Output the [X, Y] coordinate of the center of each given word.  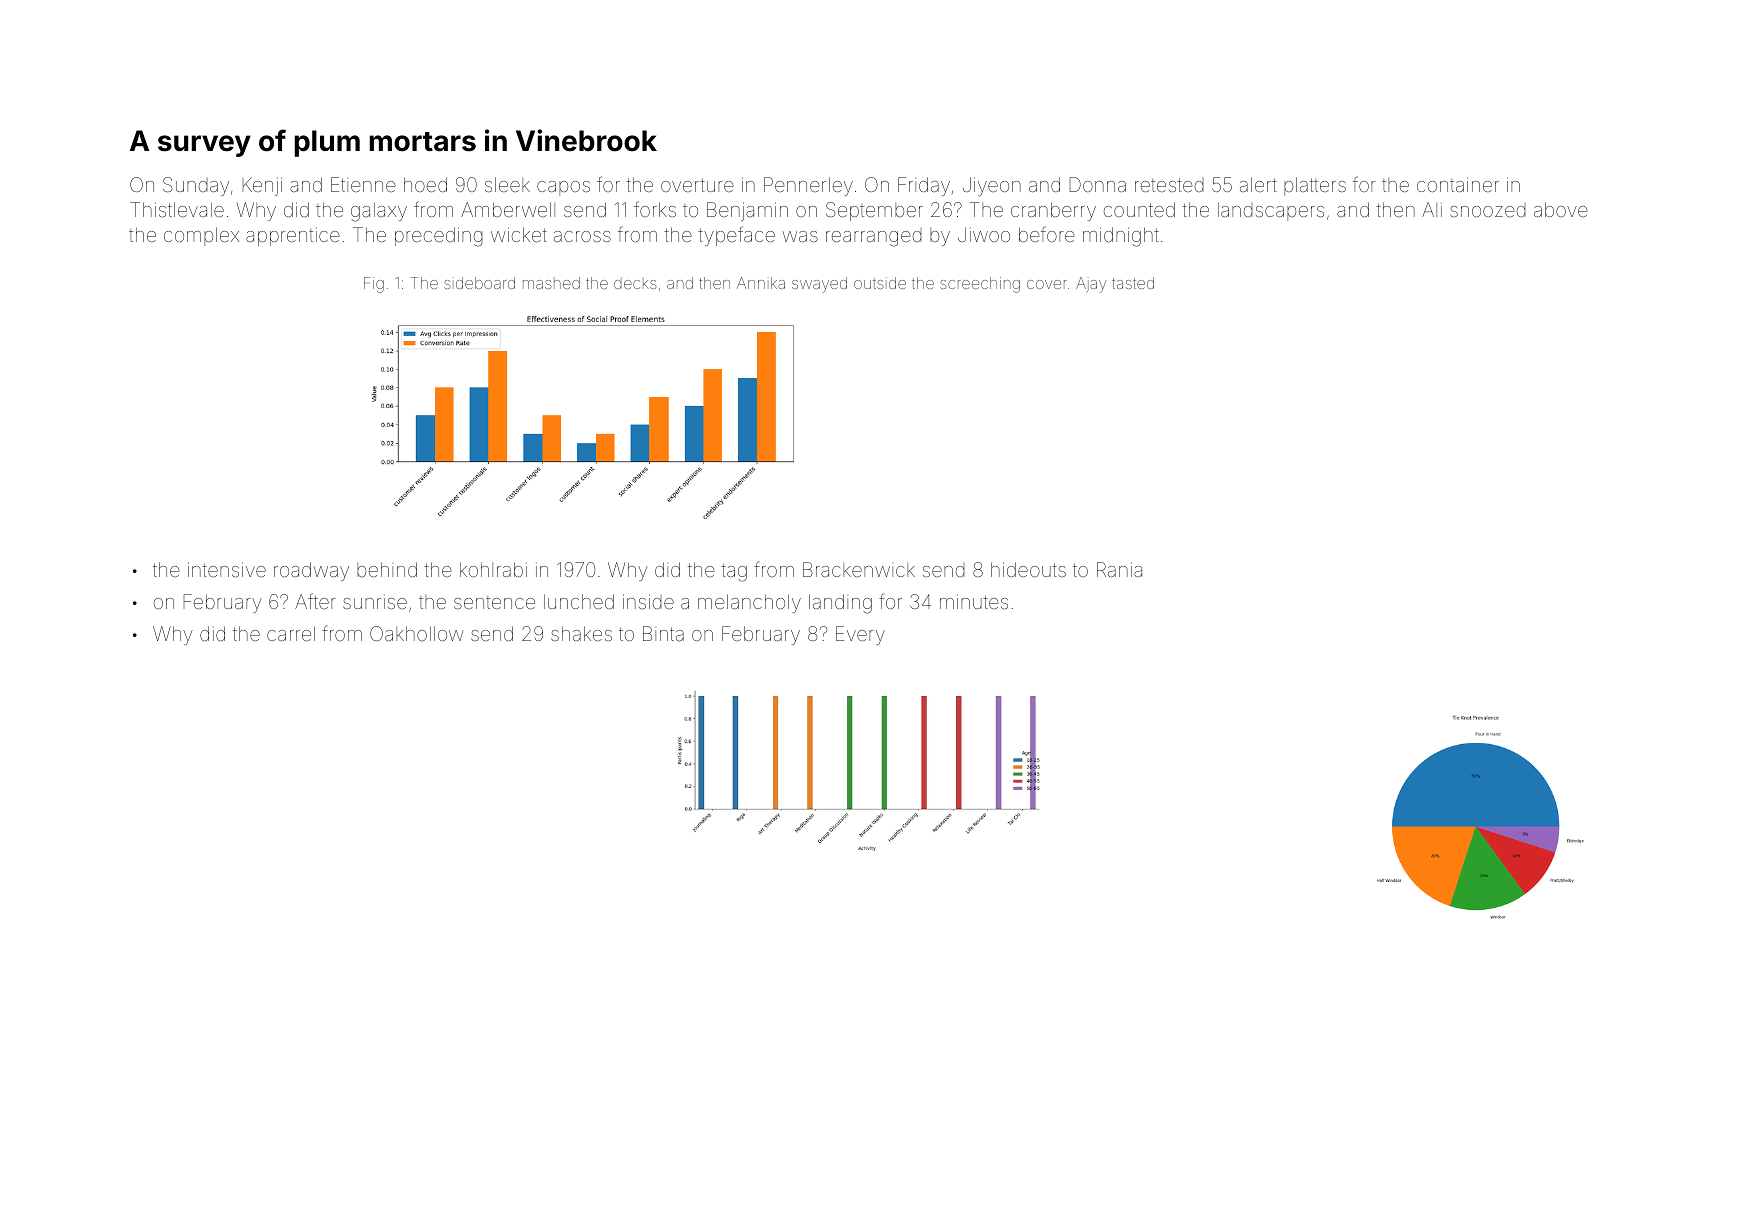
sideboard [479, 283]
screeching [980, 285]
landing [840, 604]
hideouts [1028, 569]
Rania [1119, 569]
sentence [494, 602]
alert [1258, 184]
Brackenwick [859, 569]
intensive [227, 569]
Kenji [262, 186]
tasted [1133, 283]
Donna [1098, 184]
